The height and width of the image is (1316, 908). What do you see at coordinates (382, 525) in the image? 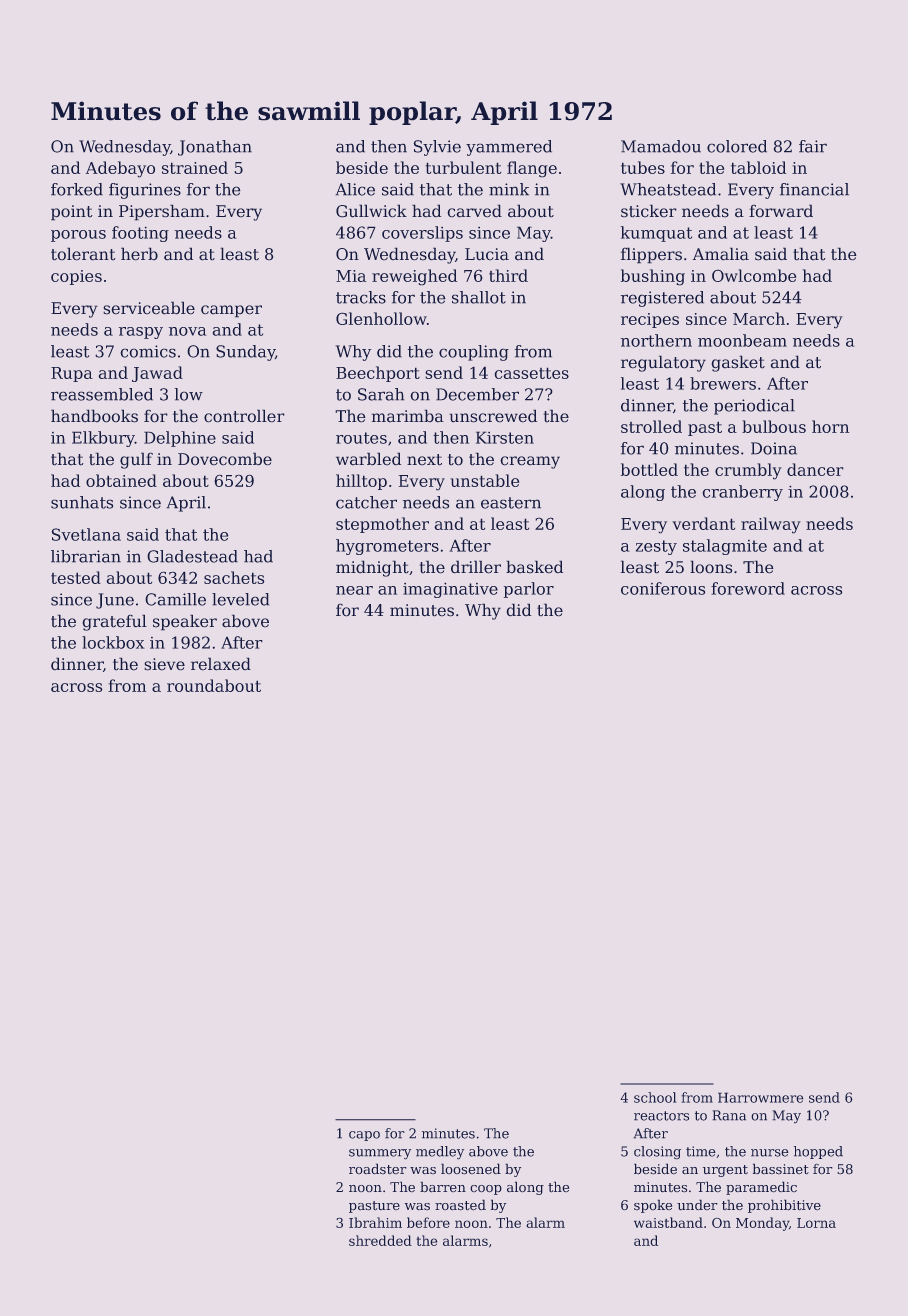
I see `stepmother` at bounding box center [382, 525].
